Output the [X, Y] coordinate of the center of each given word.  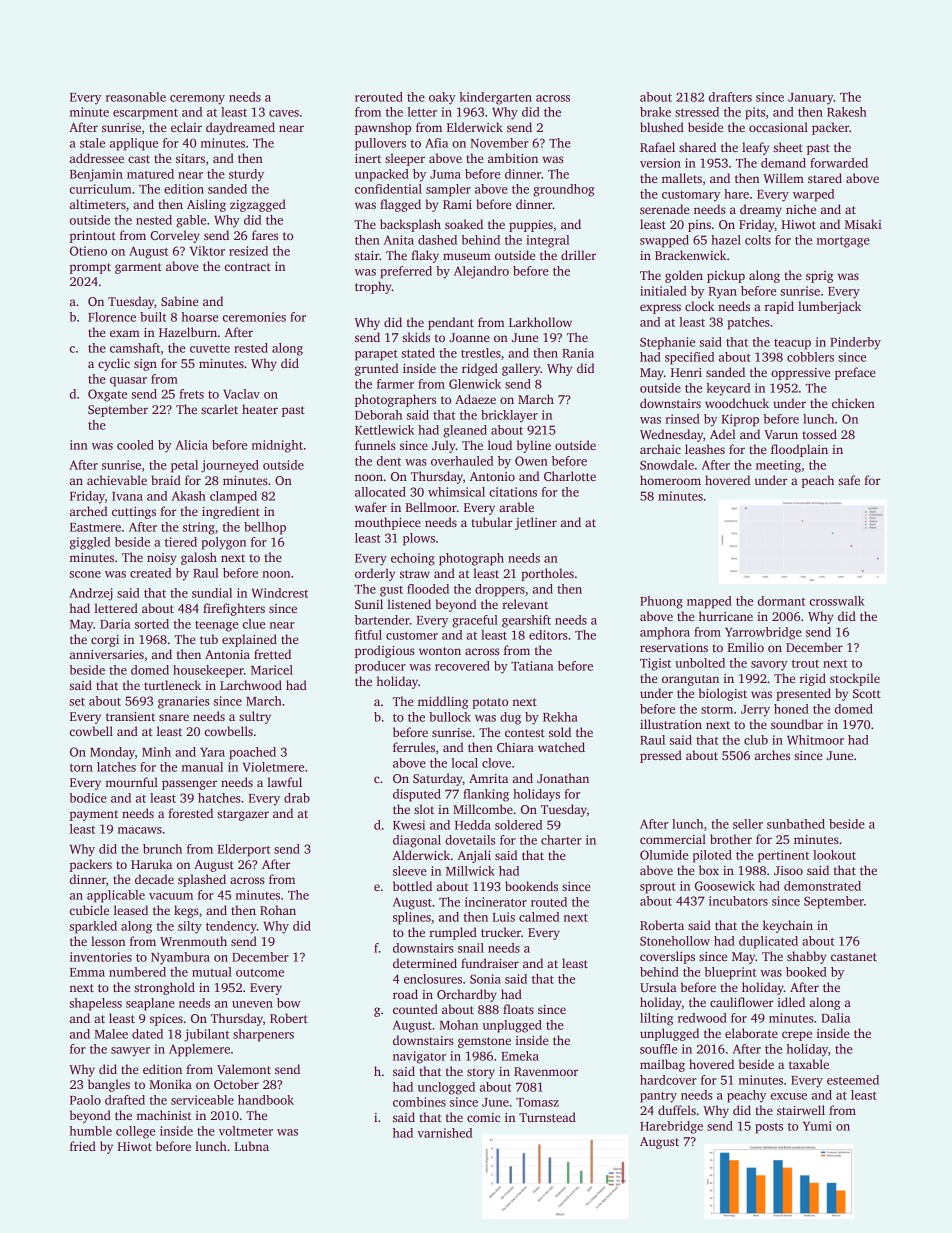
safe [849, 480]
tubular [491, 522]
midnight [277, 446]
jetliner [536, 523]
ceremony [197, 100]
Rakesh [847, 112]
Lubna [251, 1146]
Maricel [272, 670]
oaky [442, 98]
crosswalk [837, 601]
